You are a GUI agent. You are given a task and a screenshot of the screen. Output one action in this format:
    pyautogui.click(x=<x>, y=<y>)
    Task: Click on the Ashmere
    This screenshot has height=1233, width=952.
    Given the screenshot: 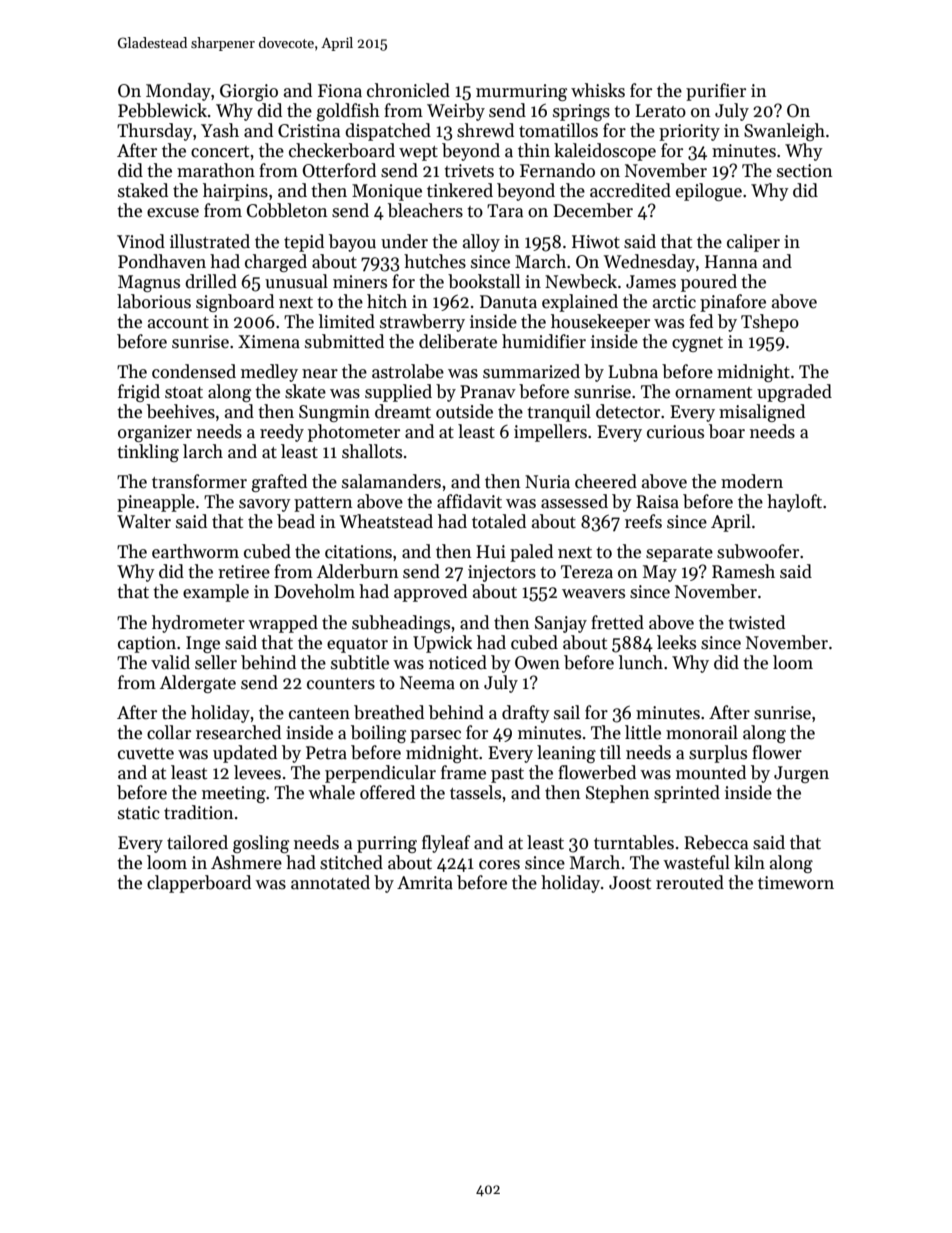 What is the action you would take?
    pyautogui.click(x=246, y=862)
